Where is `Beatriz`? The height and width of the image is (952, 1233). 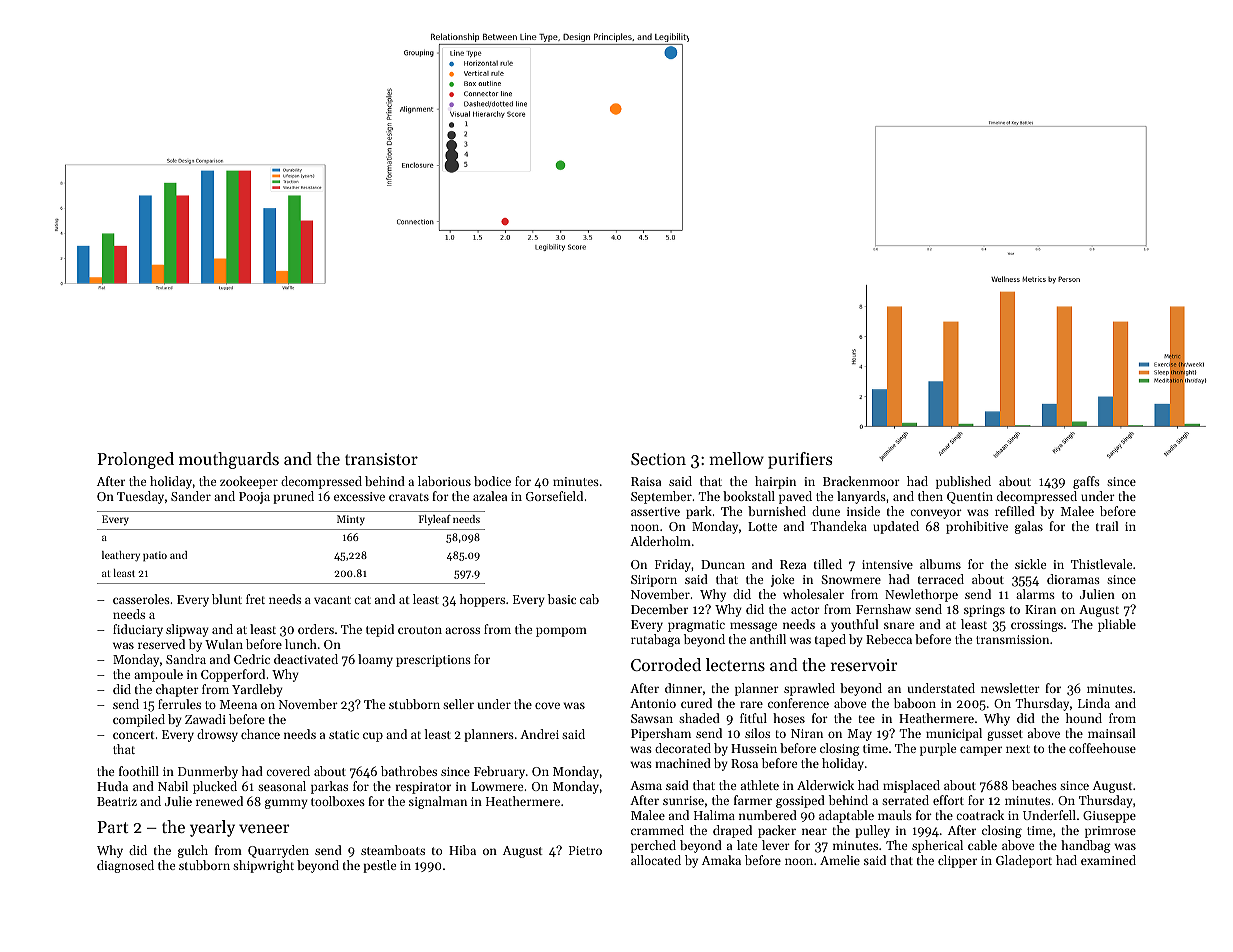
Beatriz is located at coordinates (117, 801).
